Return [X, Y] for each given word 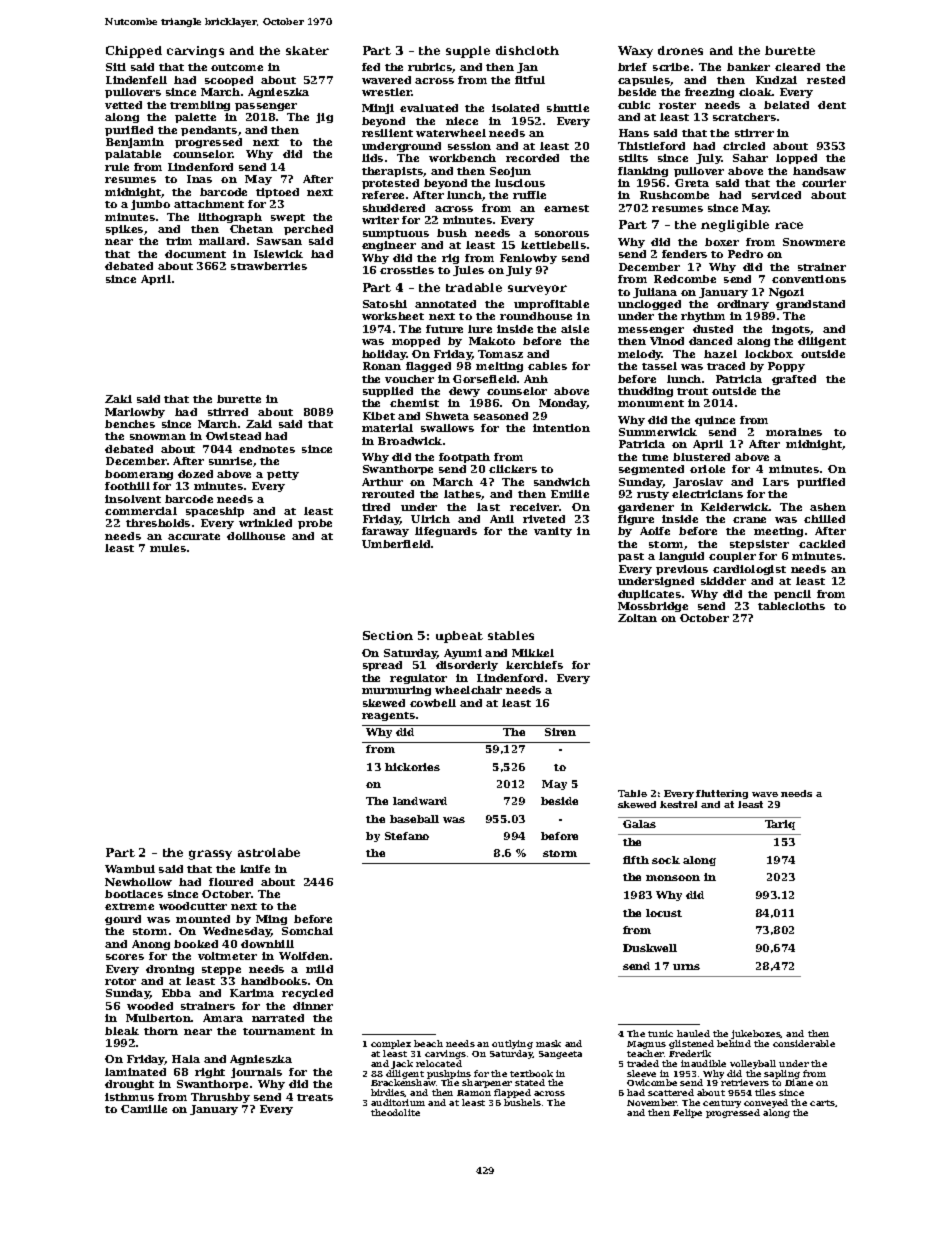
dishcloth [527, 50]
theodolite [395, 1112]
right [210, 1073]
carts [822, 1103]
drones [680, 50]
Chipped [134, 52]
